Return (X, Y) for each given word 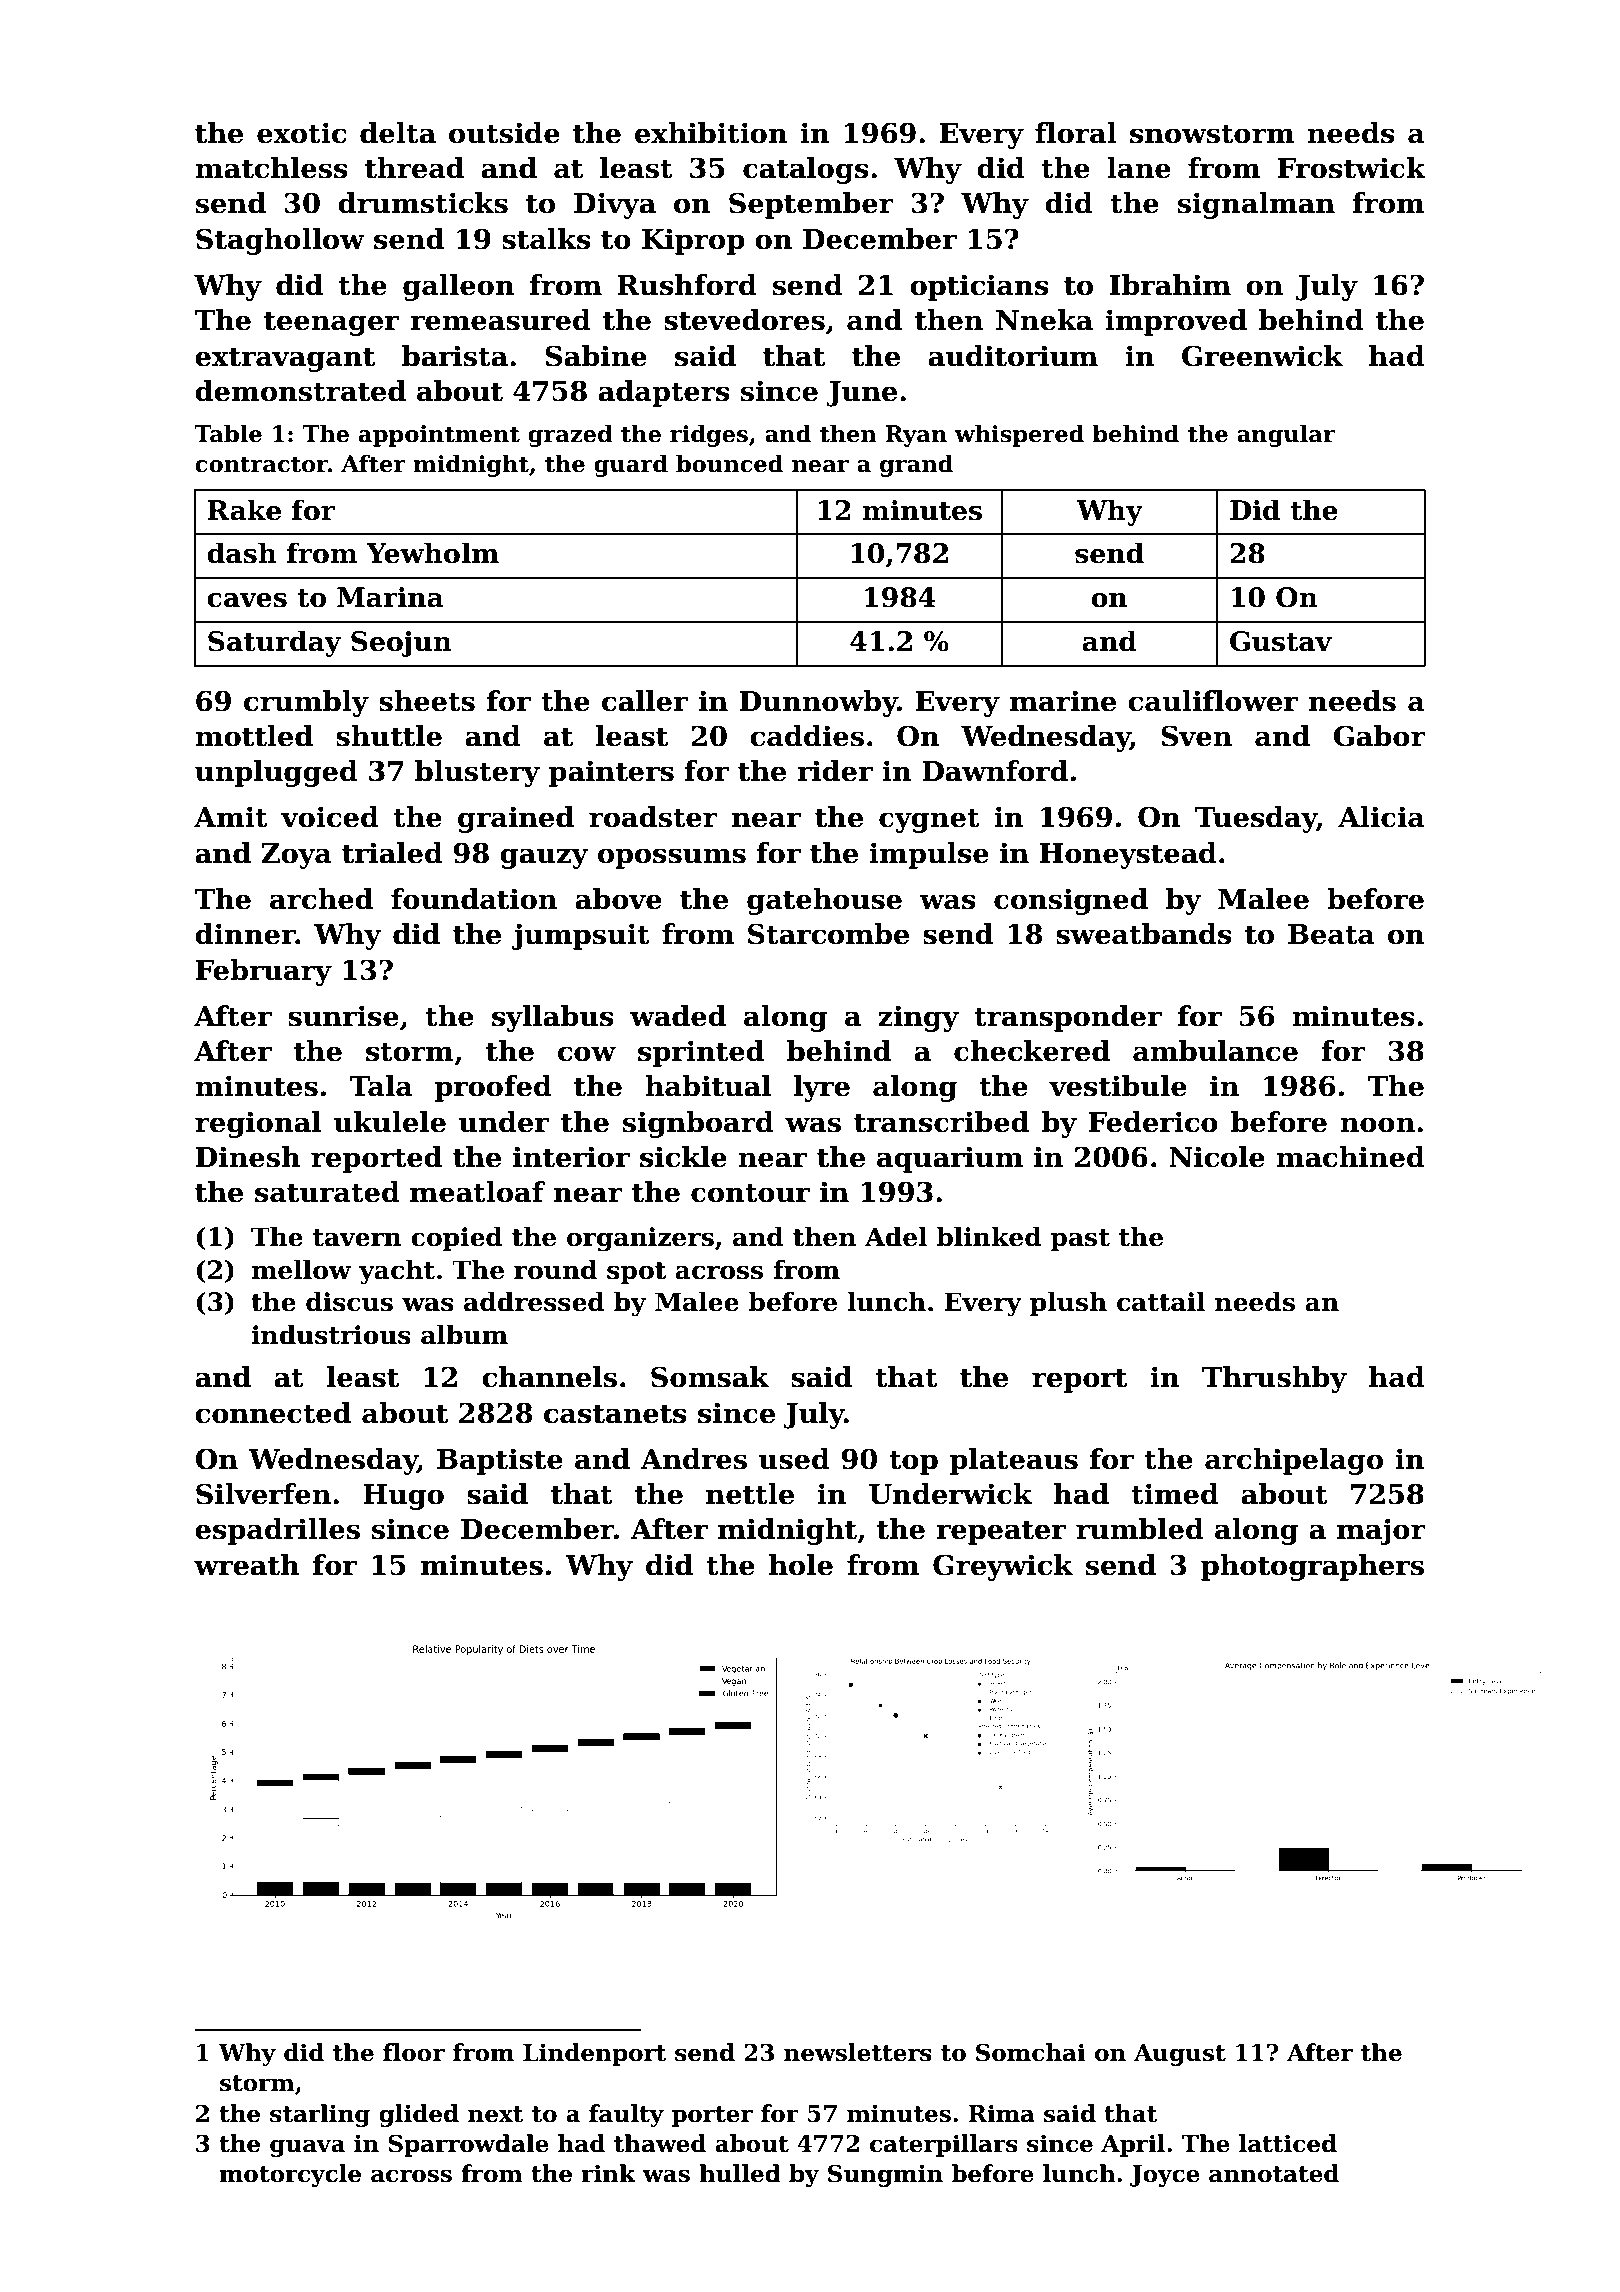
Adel (896, 1237)
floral (1076, 133)
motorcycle (290, 2175)
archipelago (1294, 1461)
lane (1139, 168)
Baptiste (500, 1461)
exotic (301, 133)
